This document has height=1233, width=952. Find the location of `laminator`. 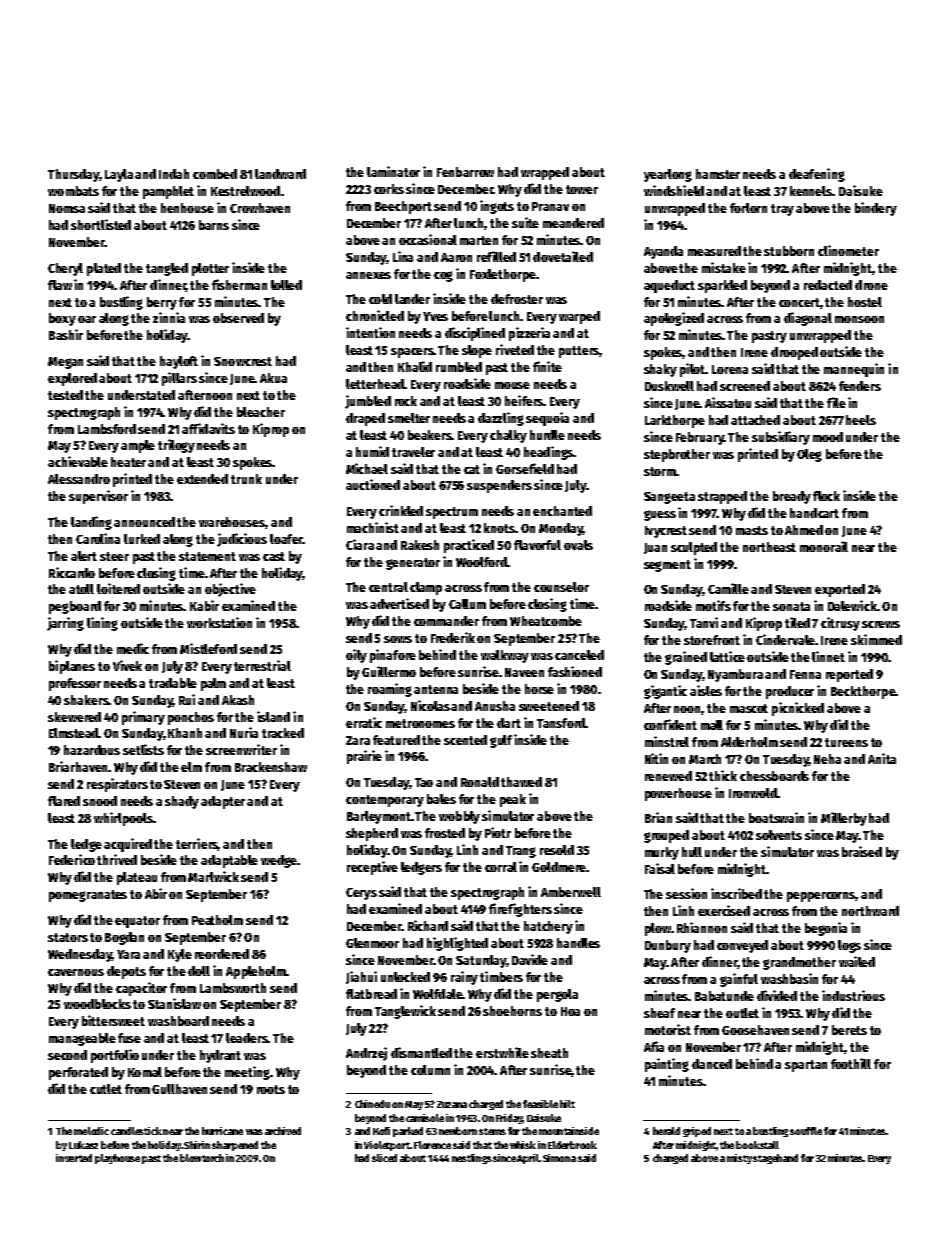

laminator is located at coordinates (393, 171).
